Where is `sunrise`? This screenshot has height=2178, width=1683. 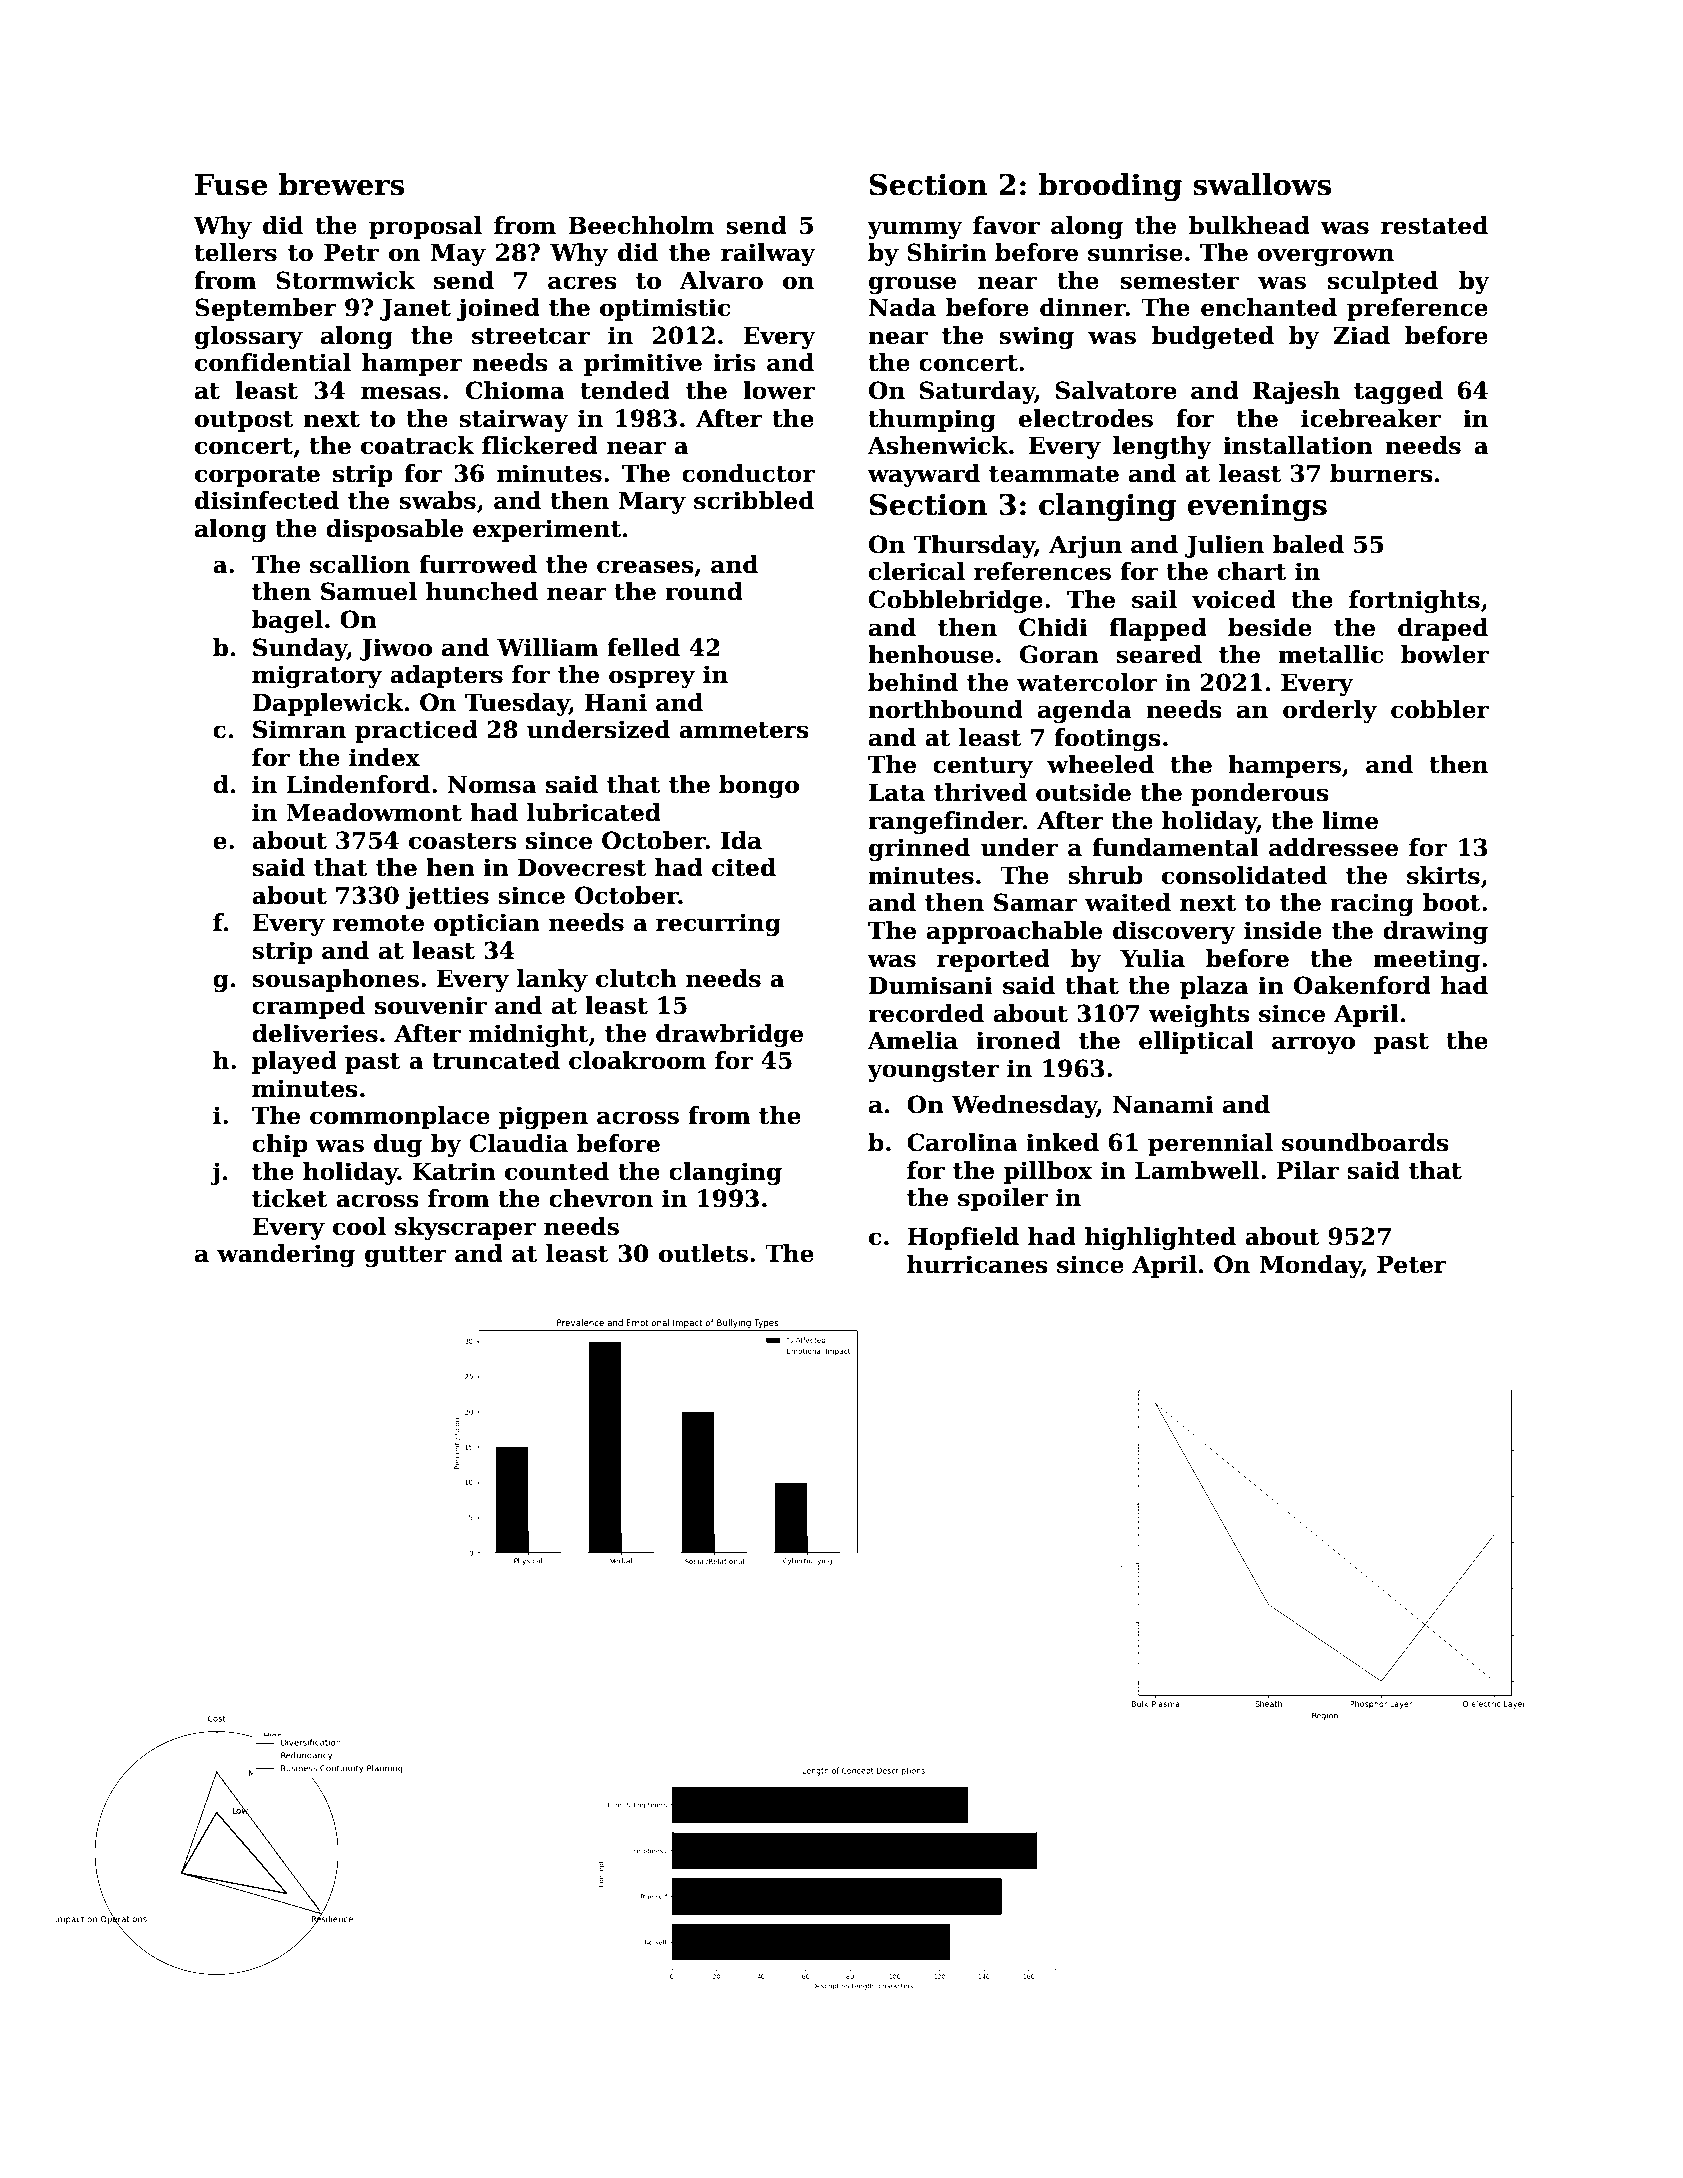
sunrise is located at coordinates (1135, 252).
